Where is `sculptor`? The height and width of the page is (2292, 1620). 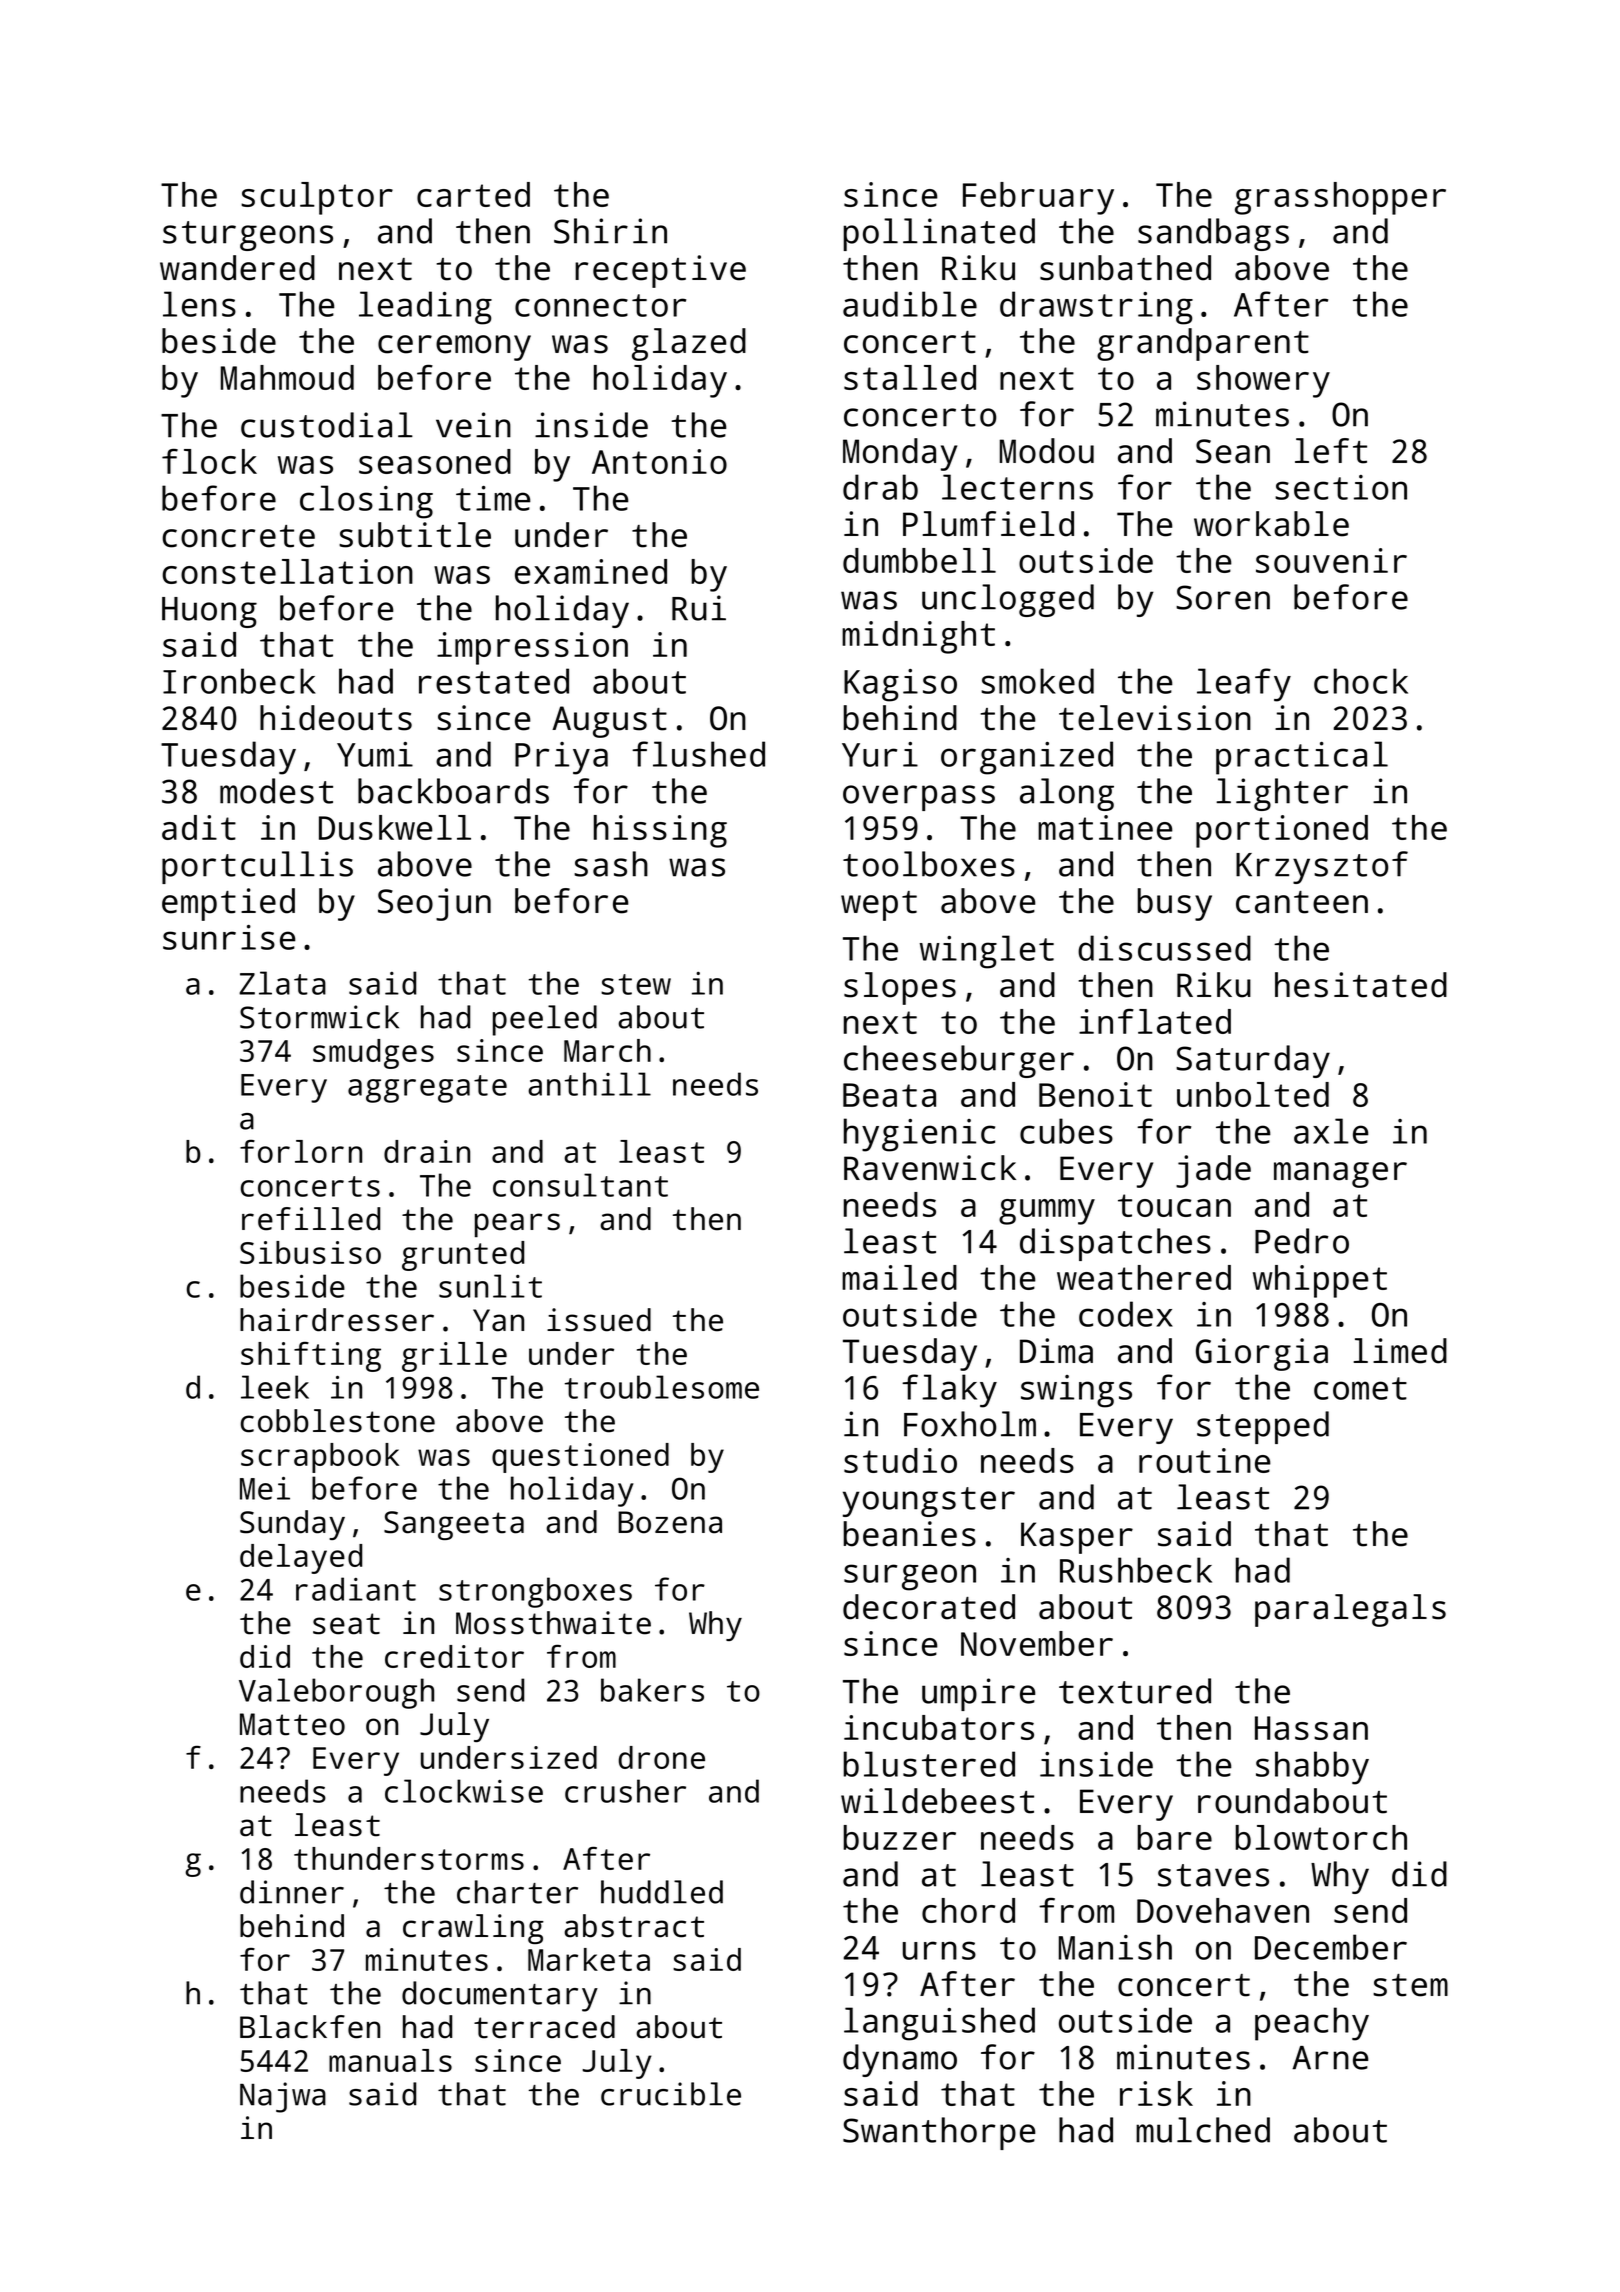 sculptor is located at coordinates (317, 198).
